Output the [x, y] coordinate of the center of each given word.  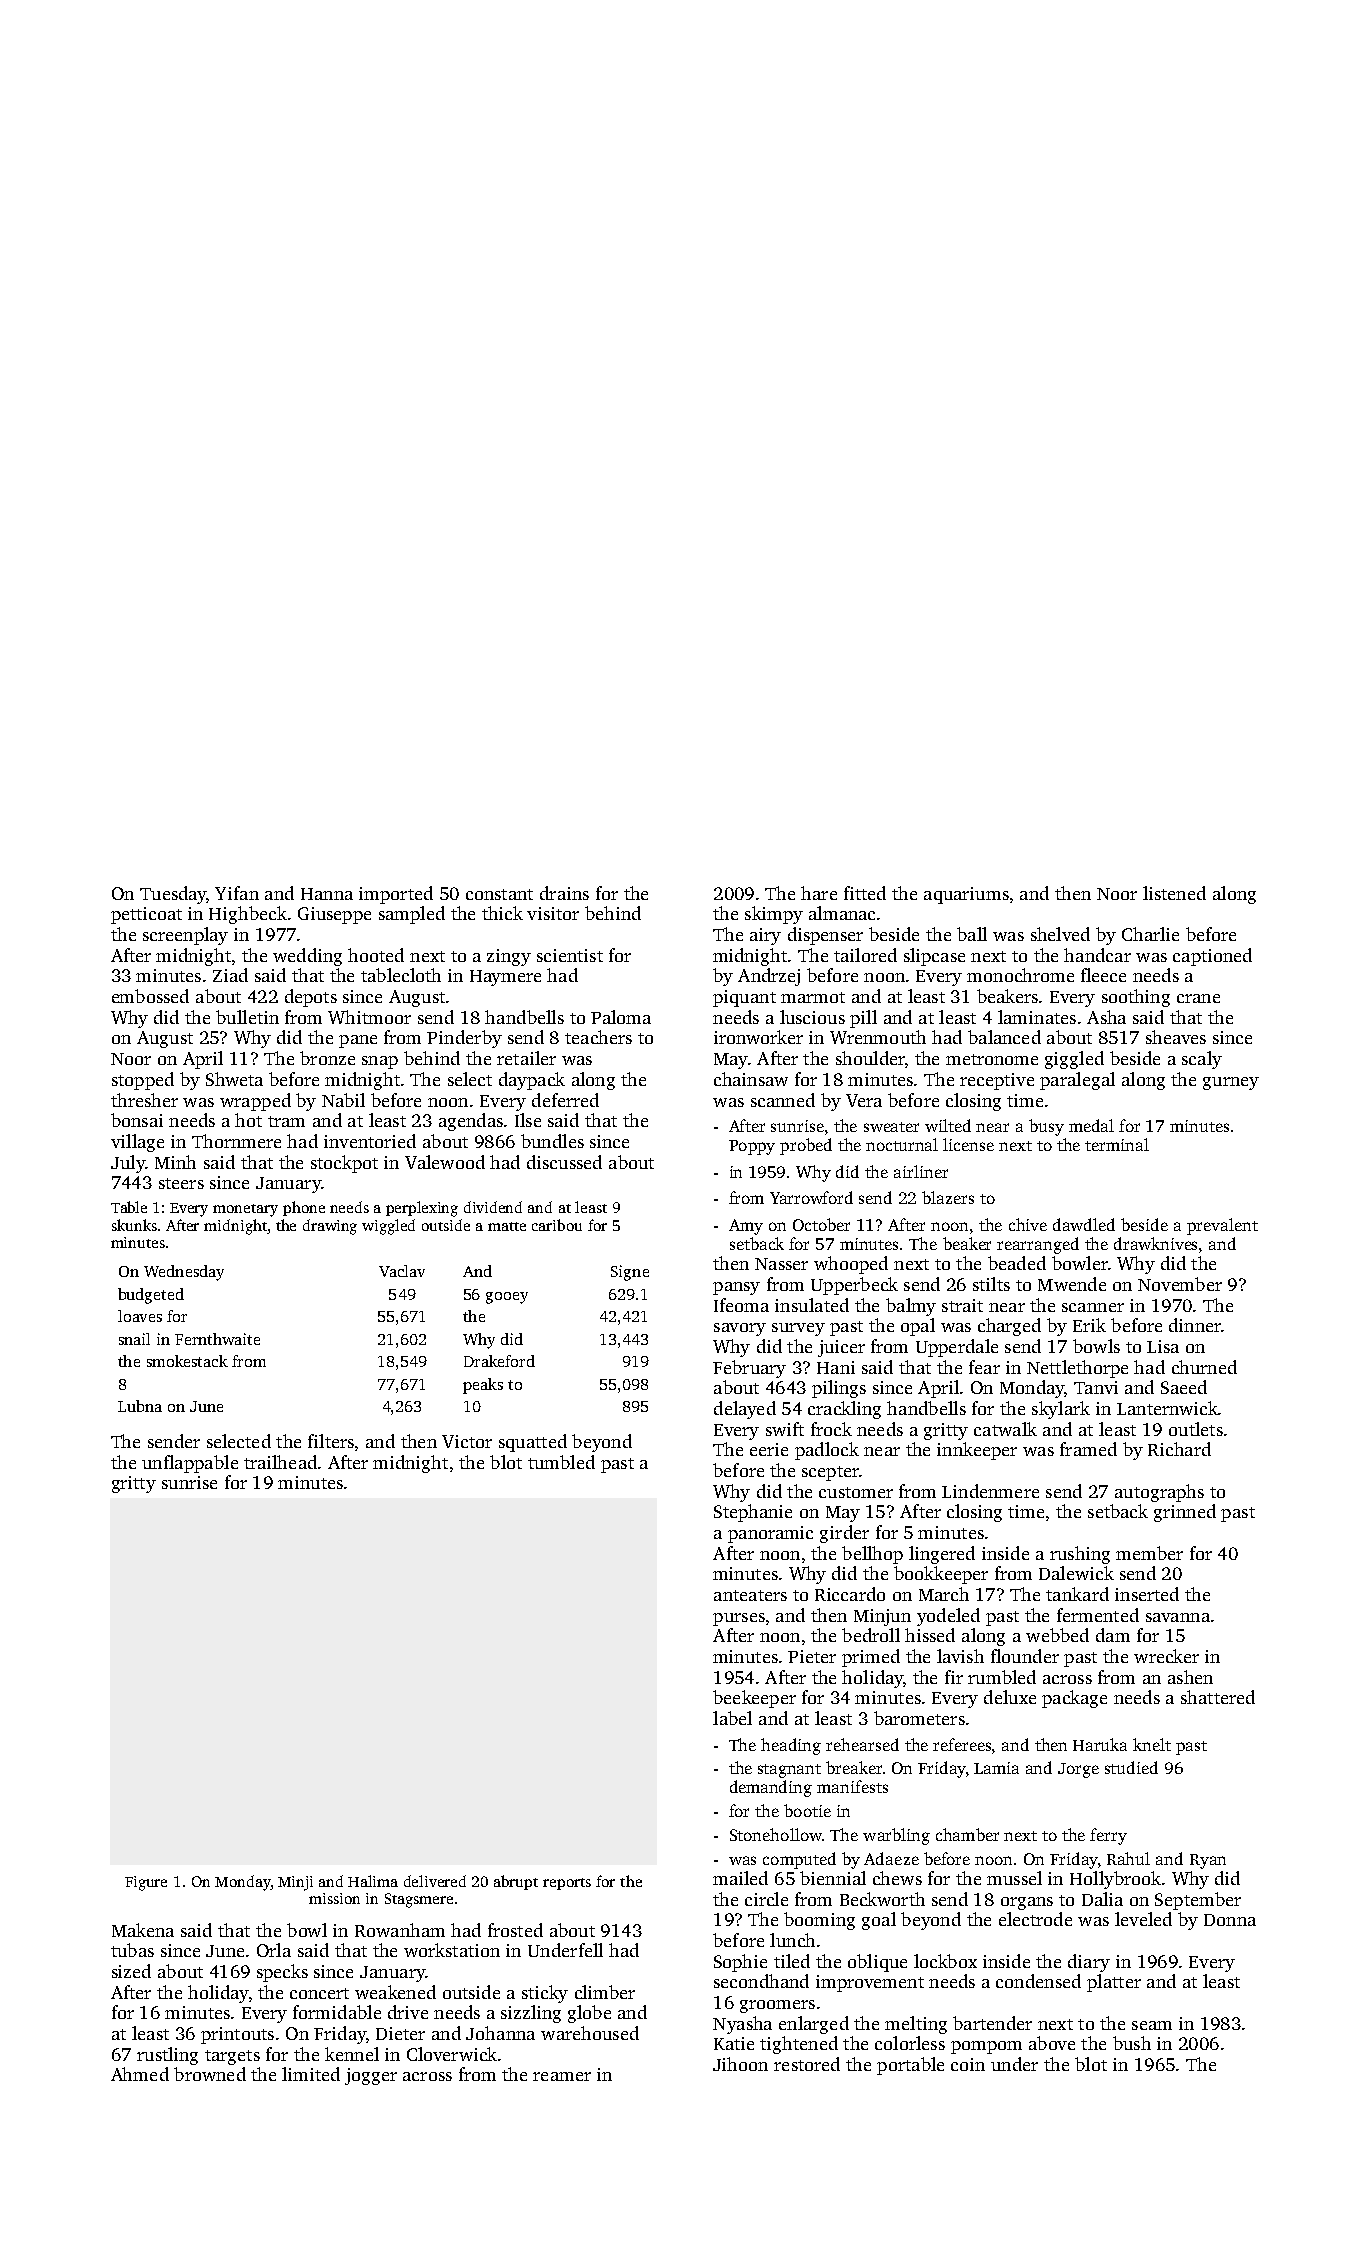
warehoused [590, 2033]
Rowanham [400, 1930]
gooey [507, 1298]
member [1149, 1553]
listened [1174, 893]
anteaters [750, 1595]
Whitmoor [369, 1017]
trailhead [280, 1462]
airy [765, 936]
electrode [1035, 1919]
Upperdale [957, 1348]
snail [134, 1339]
